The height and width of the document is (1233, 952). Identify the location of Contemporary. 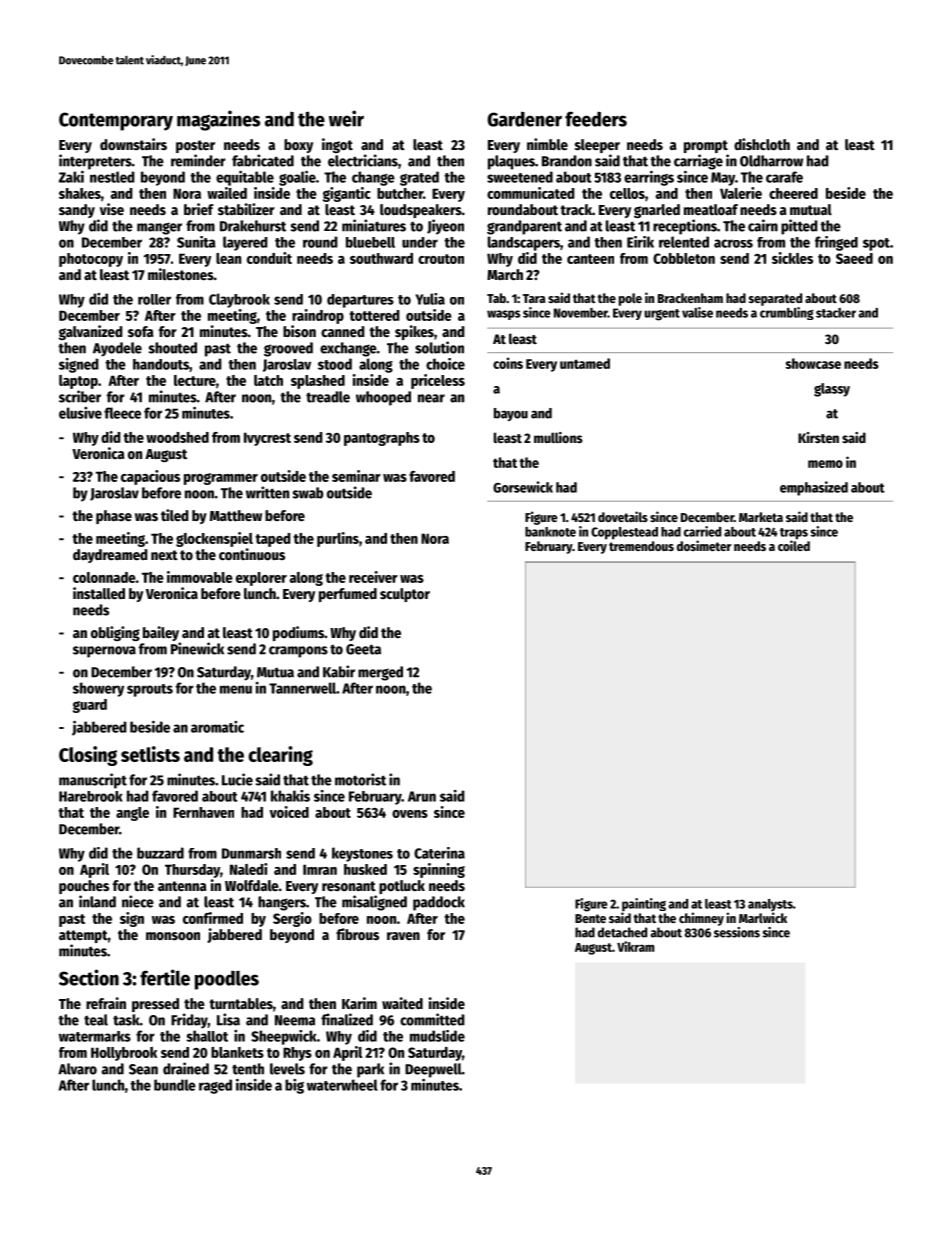
(116, 121).
